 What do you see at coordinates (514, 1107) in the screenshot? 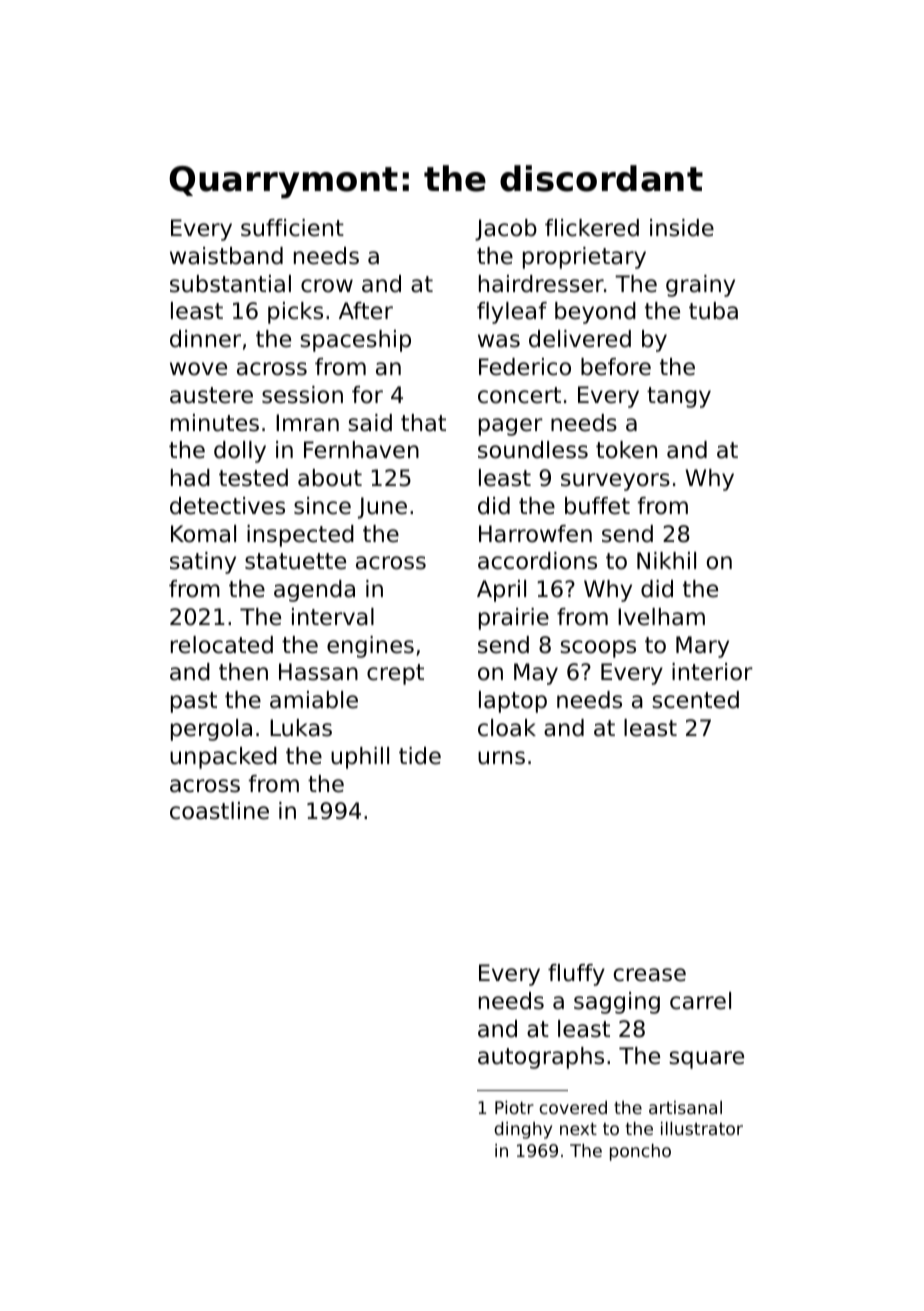
I see `Piotr` at bounding box center [514, 1107].
